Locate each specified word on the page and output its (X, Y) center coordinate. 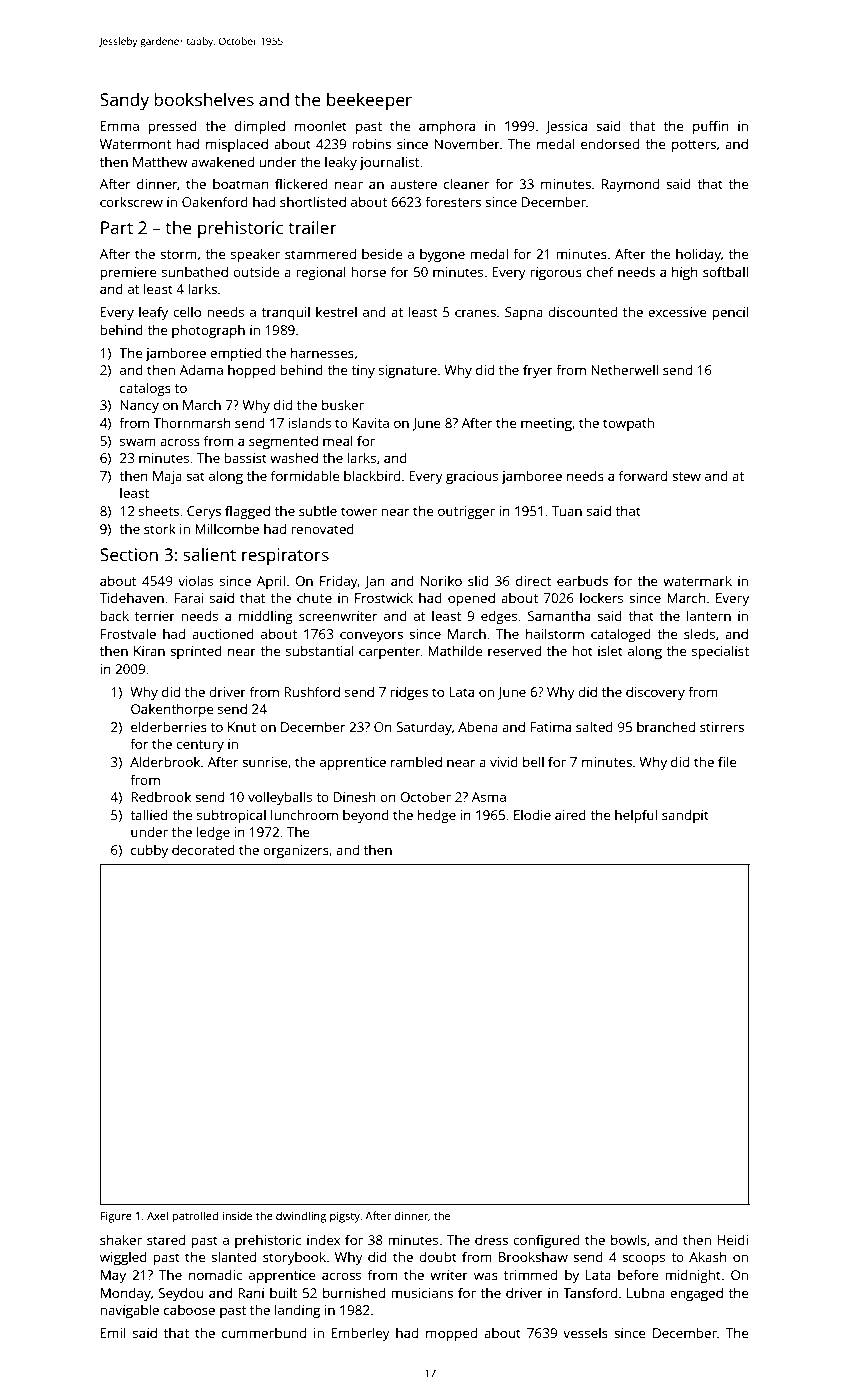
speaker (255, 255)
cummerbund (264, 1332)
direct (533, 580)
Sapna (524, 313)
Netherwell (624, 369)
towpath (628, 424)
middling (266, 617)
